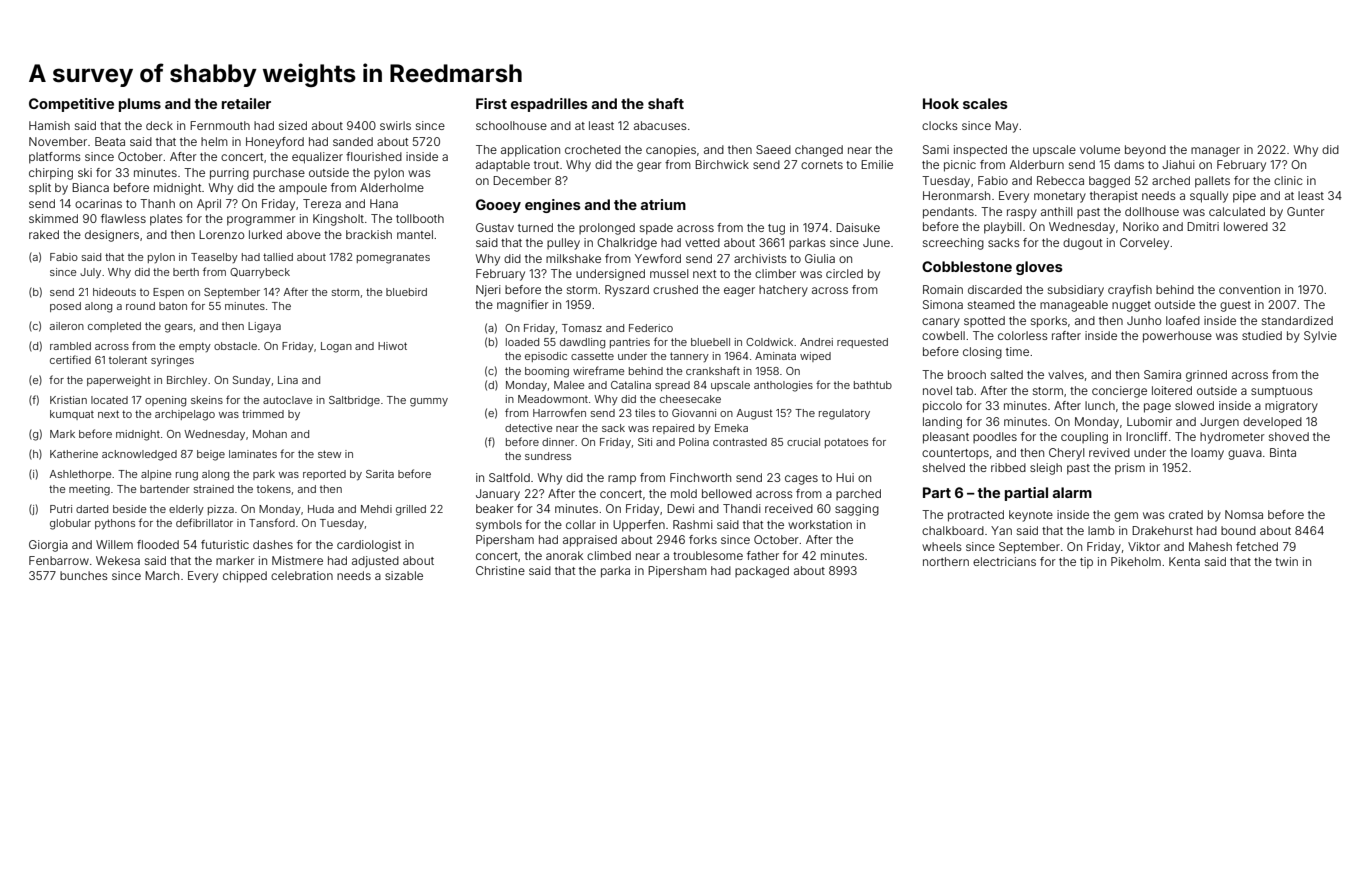  Describe the element at coordinates (1262, 335) in the document. I see `studied` at that location.
